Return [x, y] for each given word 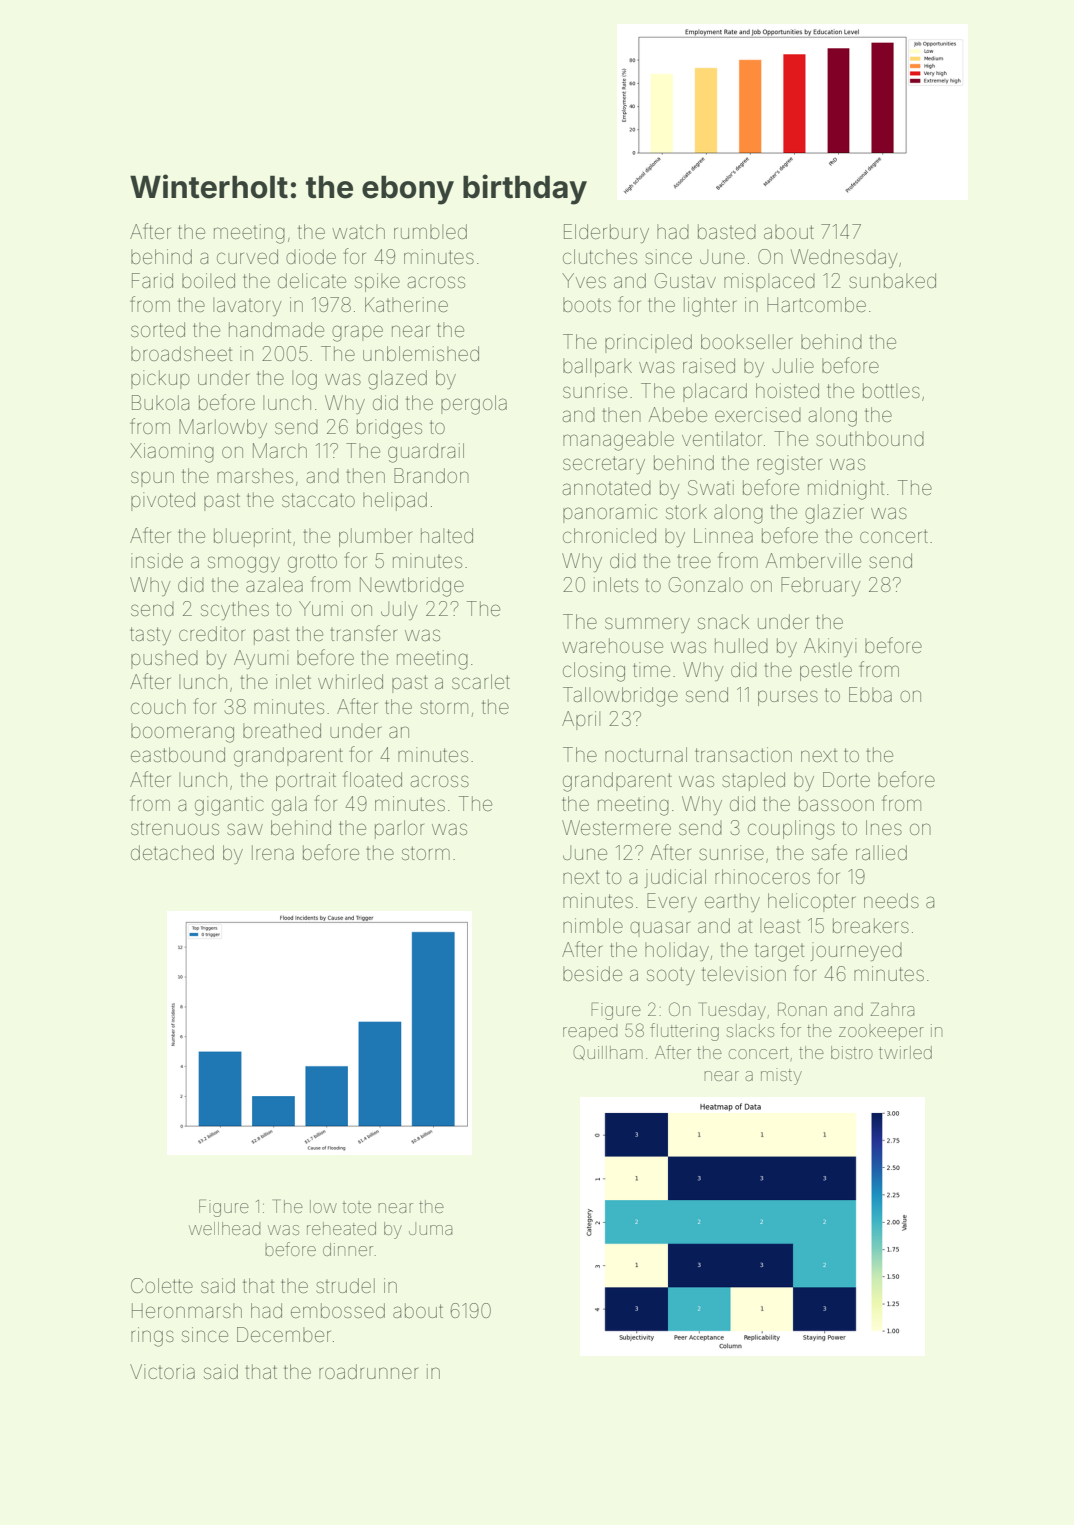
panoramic [610, 513]
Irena [273, 852]
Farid [152, 280]
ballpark [597, 367]
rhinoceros [762, 876]
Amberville [813, 560]
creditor [212, 633]
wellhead [225, 1228]
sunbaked [892, 280]
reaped [590, 1032]
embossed [338, 1310]
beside [592, 973]
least [780, 925]
